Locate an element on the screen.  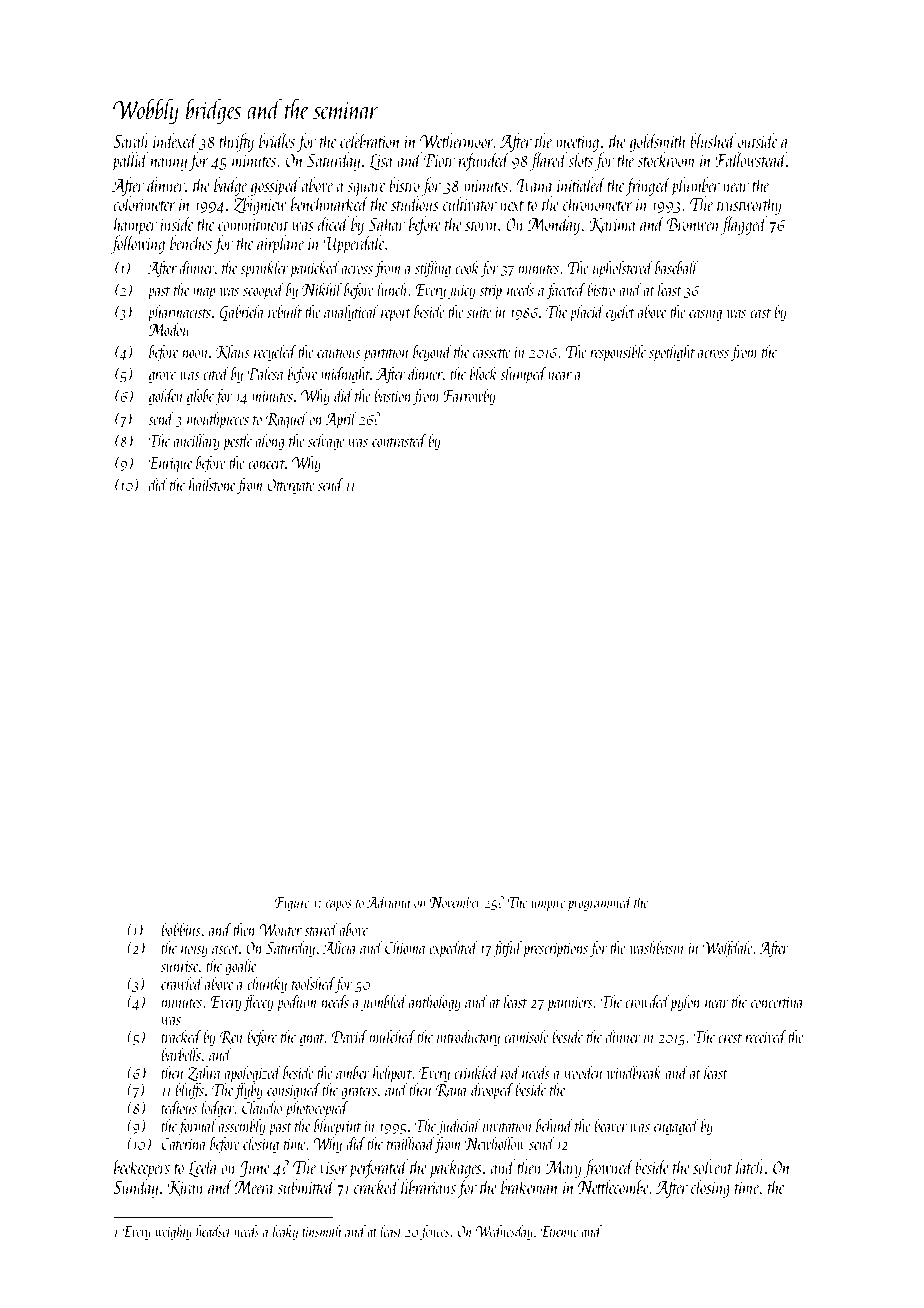
November is located at coordinates (456, 901).
